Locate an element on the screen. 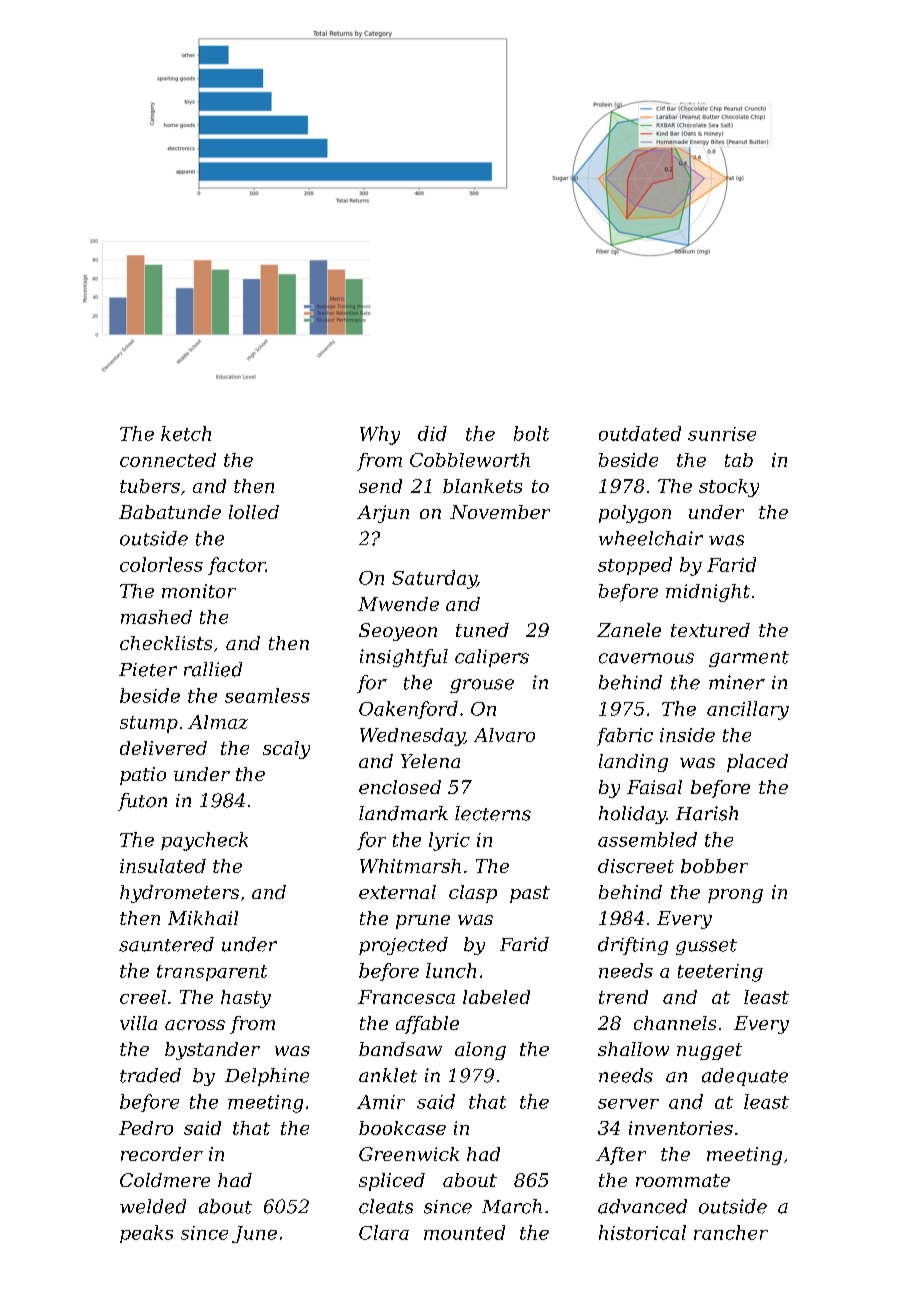 This screenshot has height=1316, width=908. tuned is located at coordinates (482, 630).
